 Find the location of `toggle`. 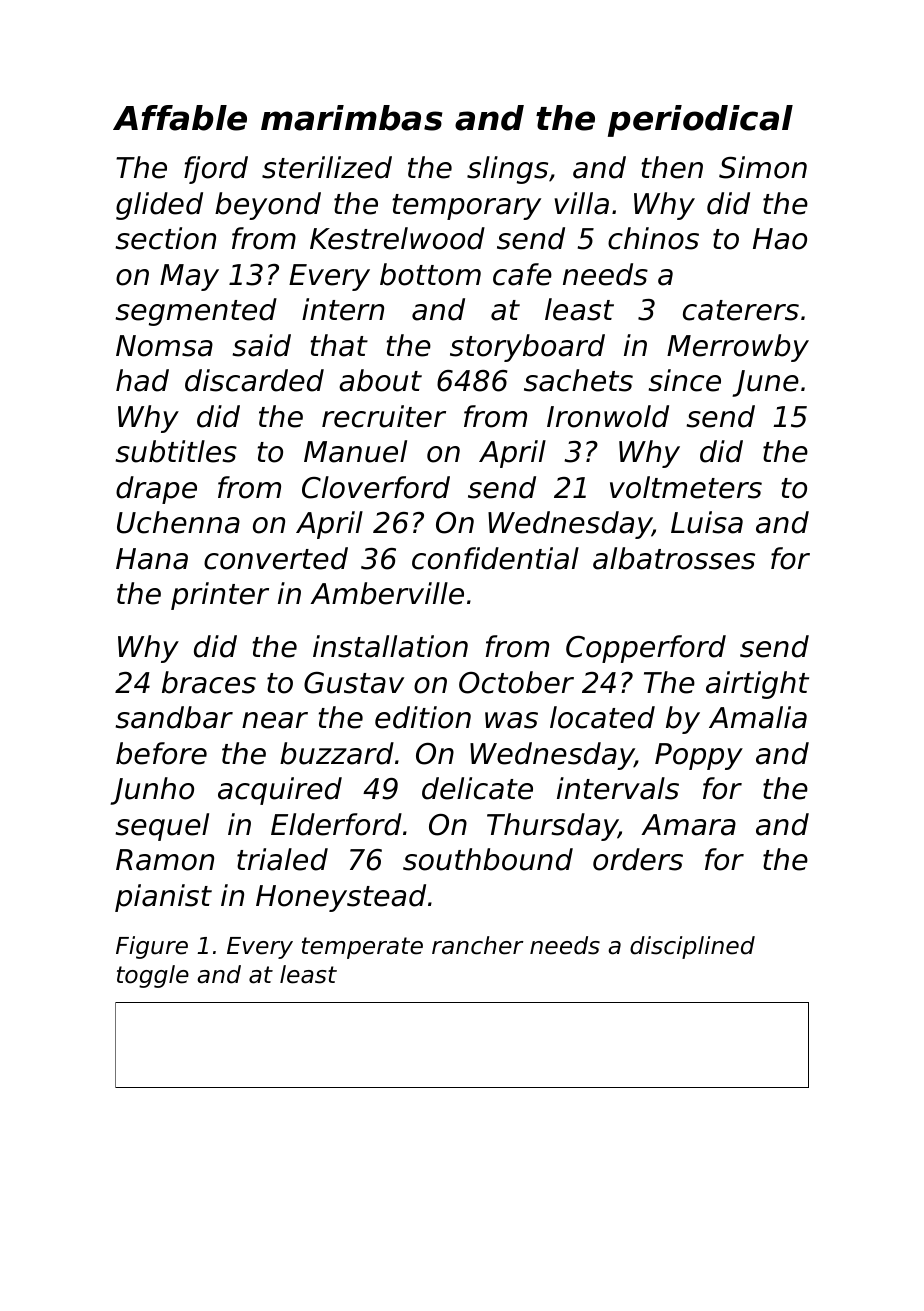

toggle is located at coordinates (153, 976).
